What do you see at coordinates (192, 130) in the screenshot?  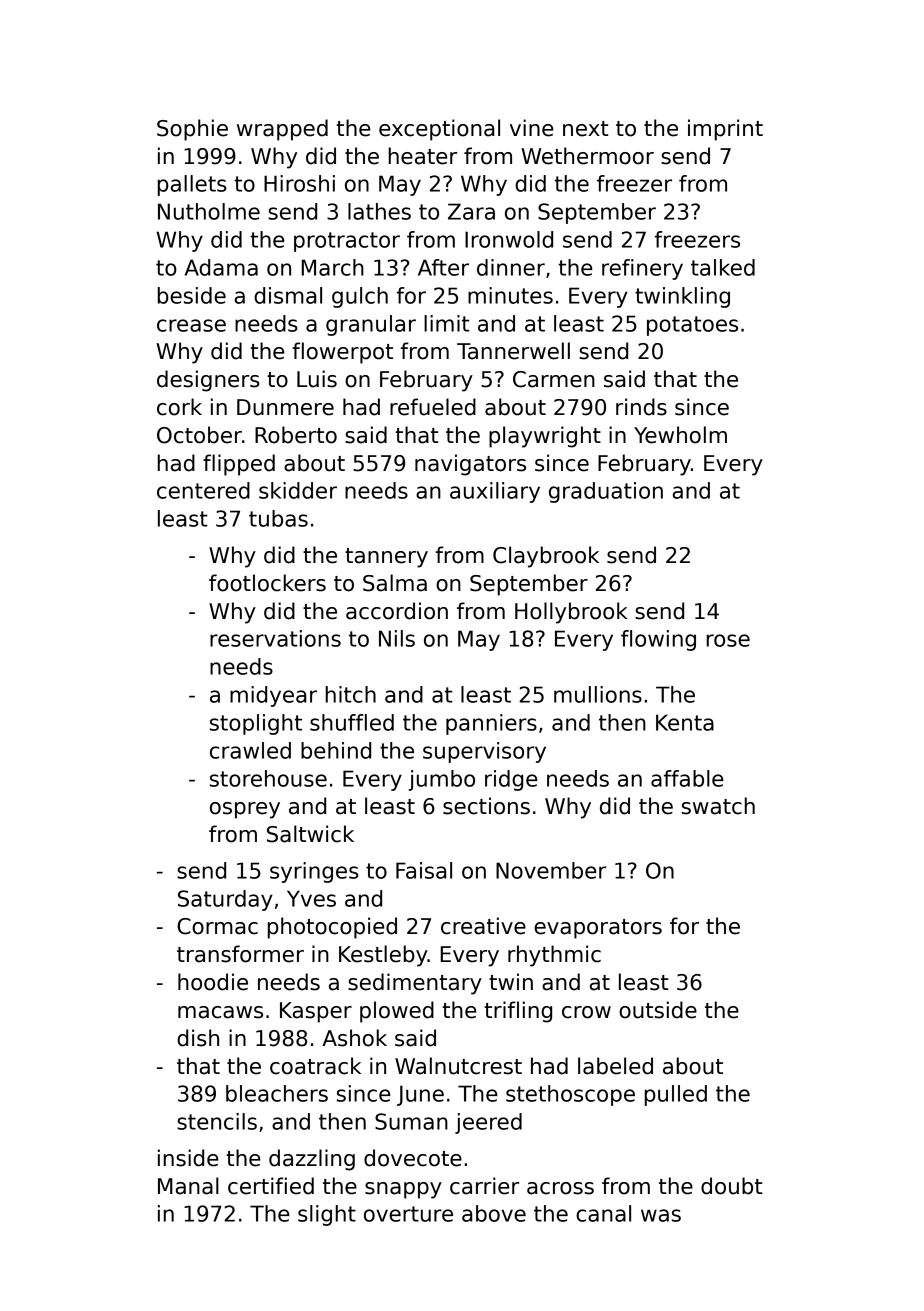 I see `Sophie` at bounding box center [192, 130].
